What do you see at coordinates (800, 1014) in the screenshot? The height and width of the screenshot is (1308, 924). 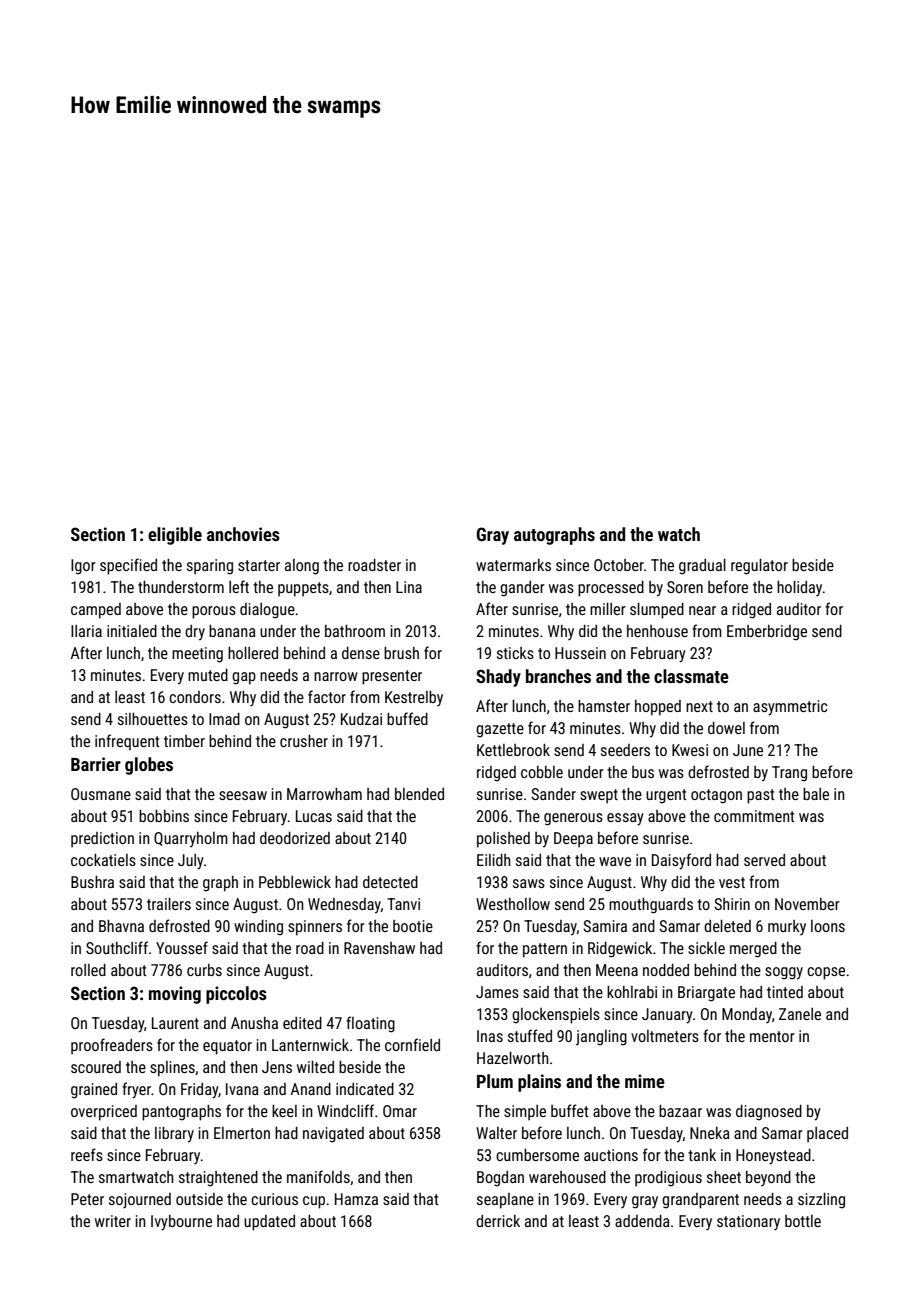 I see `Zanele` at bounding box center [800, 1014].
